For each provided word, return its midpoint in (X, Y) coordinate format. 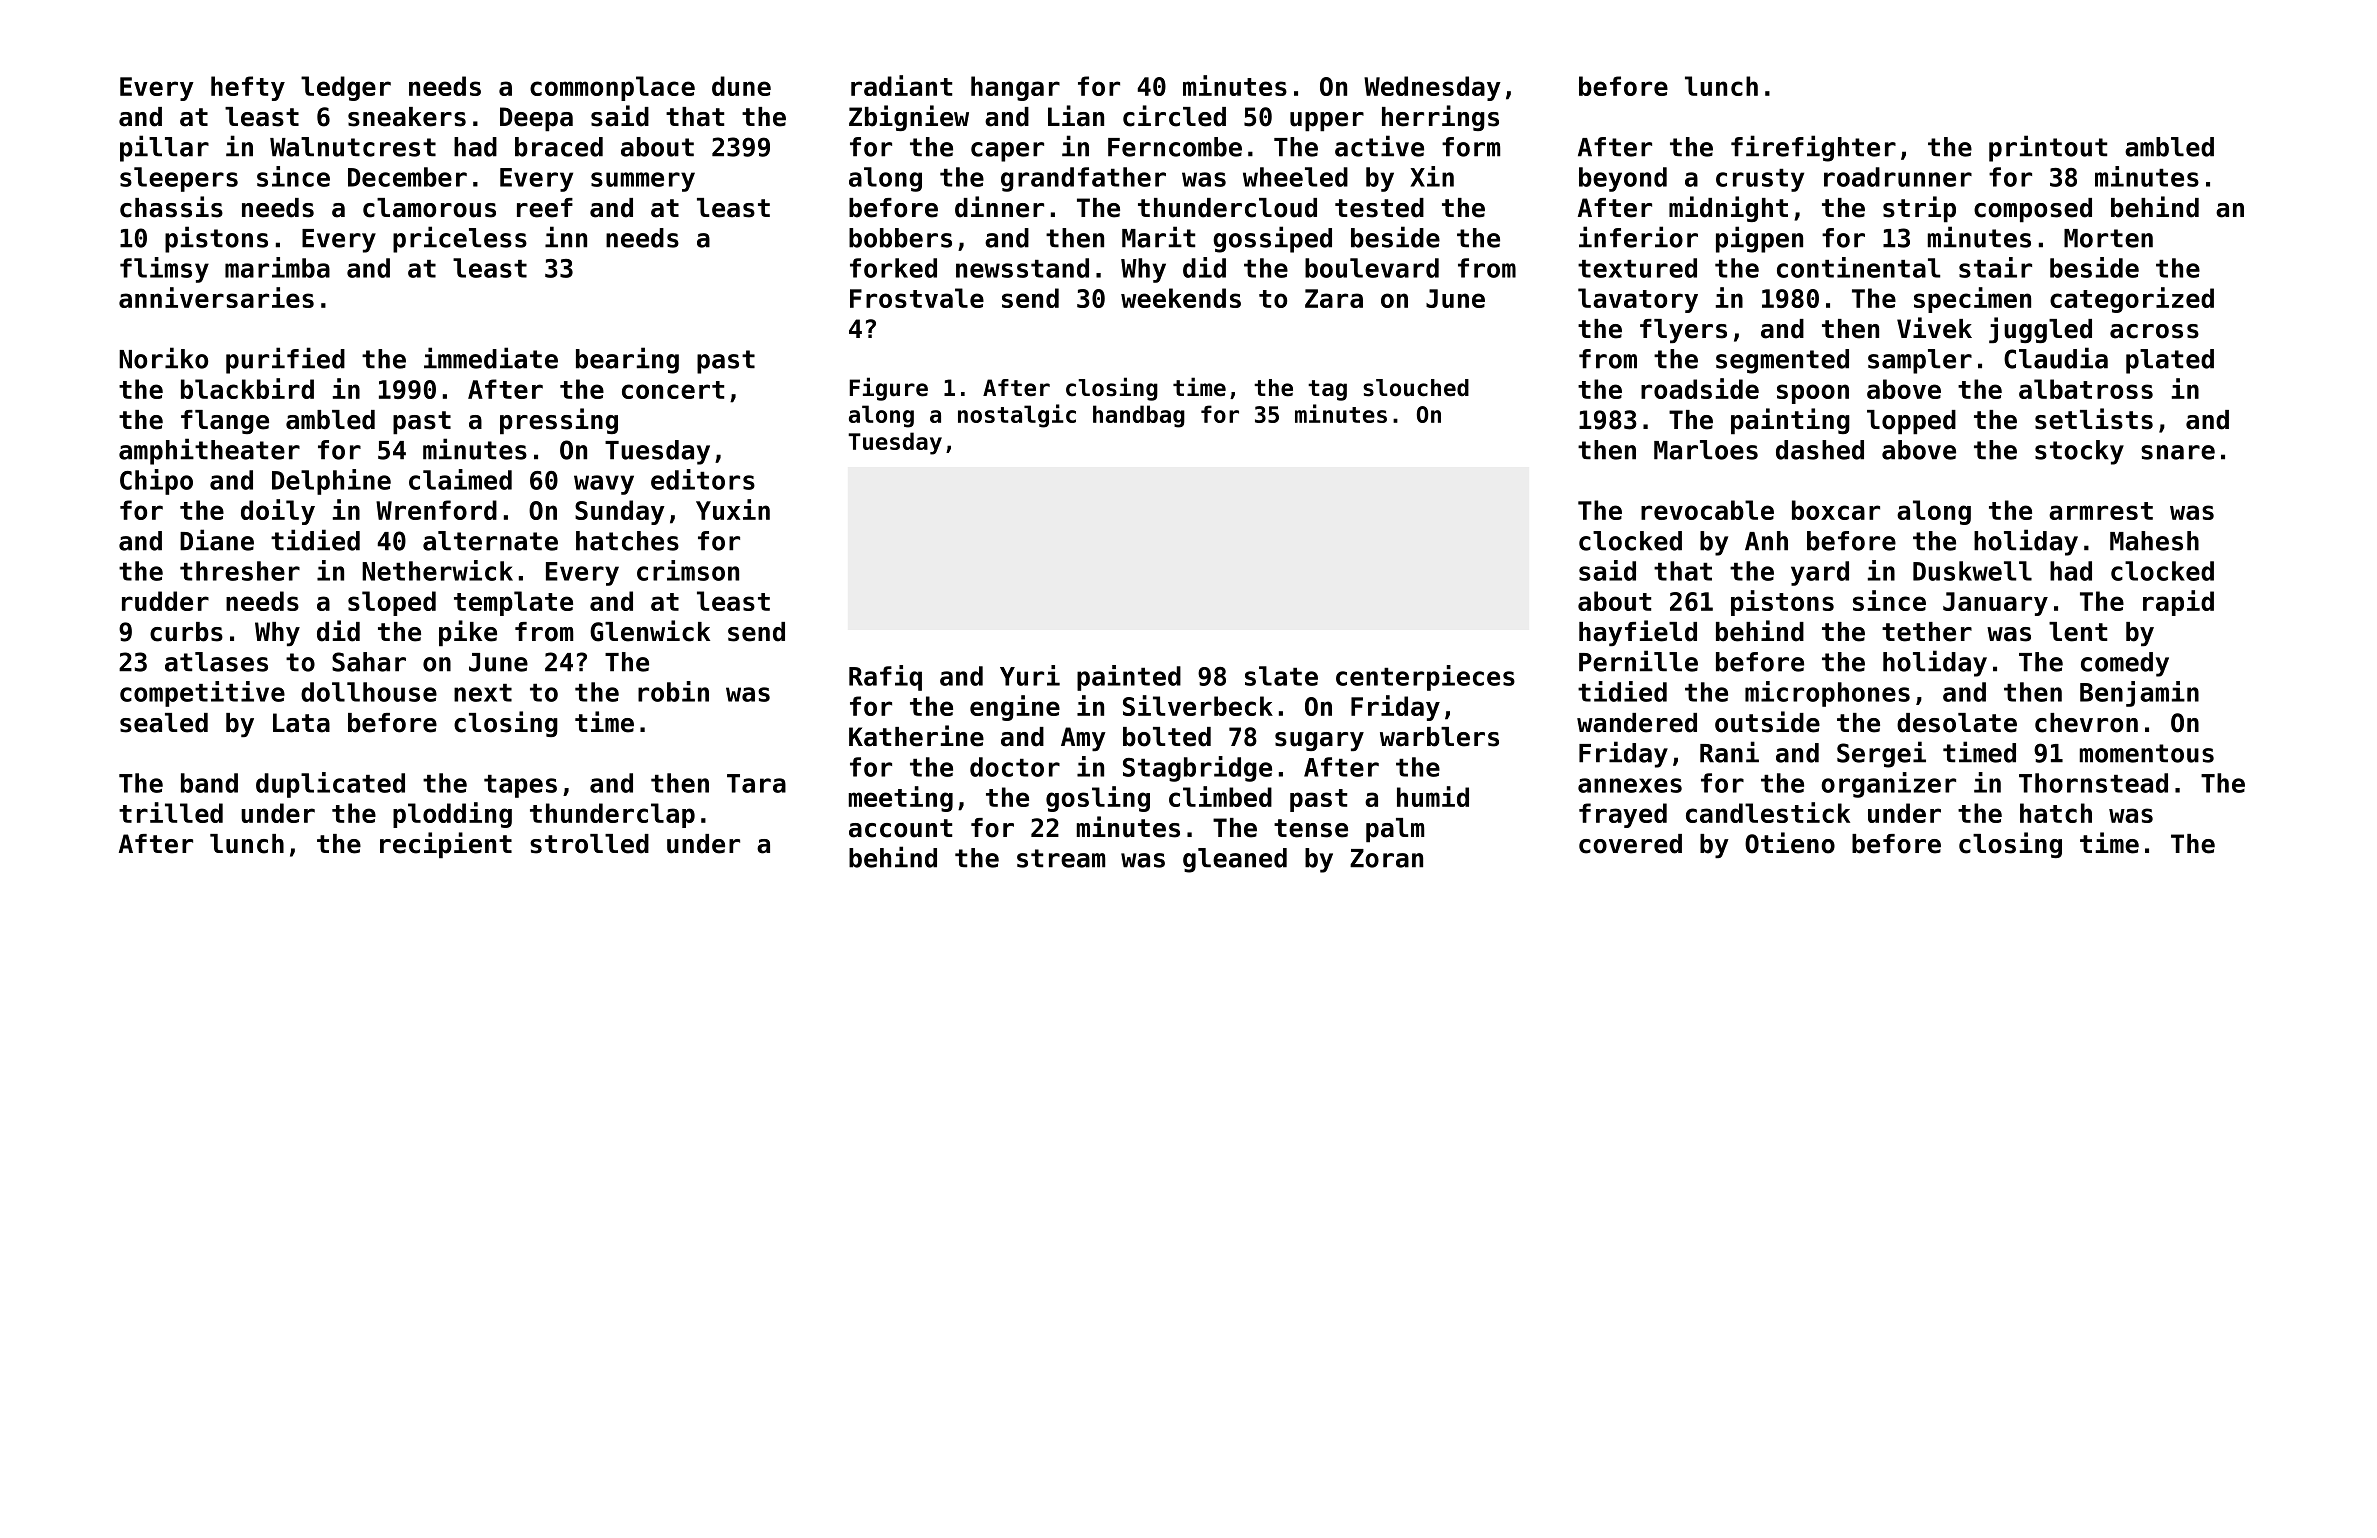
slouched (1416, 388)
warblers (1439, 737)
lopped (1911, 422)
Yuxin (733, 509)
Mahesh (2154, 541)
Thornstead (2093, 783)
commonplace (612, 88)
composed (2033, 210)
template (513, 603)
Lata (301, 723)
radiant (901, 85)
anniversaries (216, 297)
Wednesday (1432, 88)
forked (893, 268)
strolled (589, 844)
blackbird (247, 388)
